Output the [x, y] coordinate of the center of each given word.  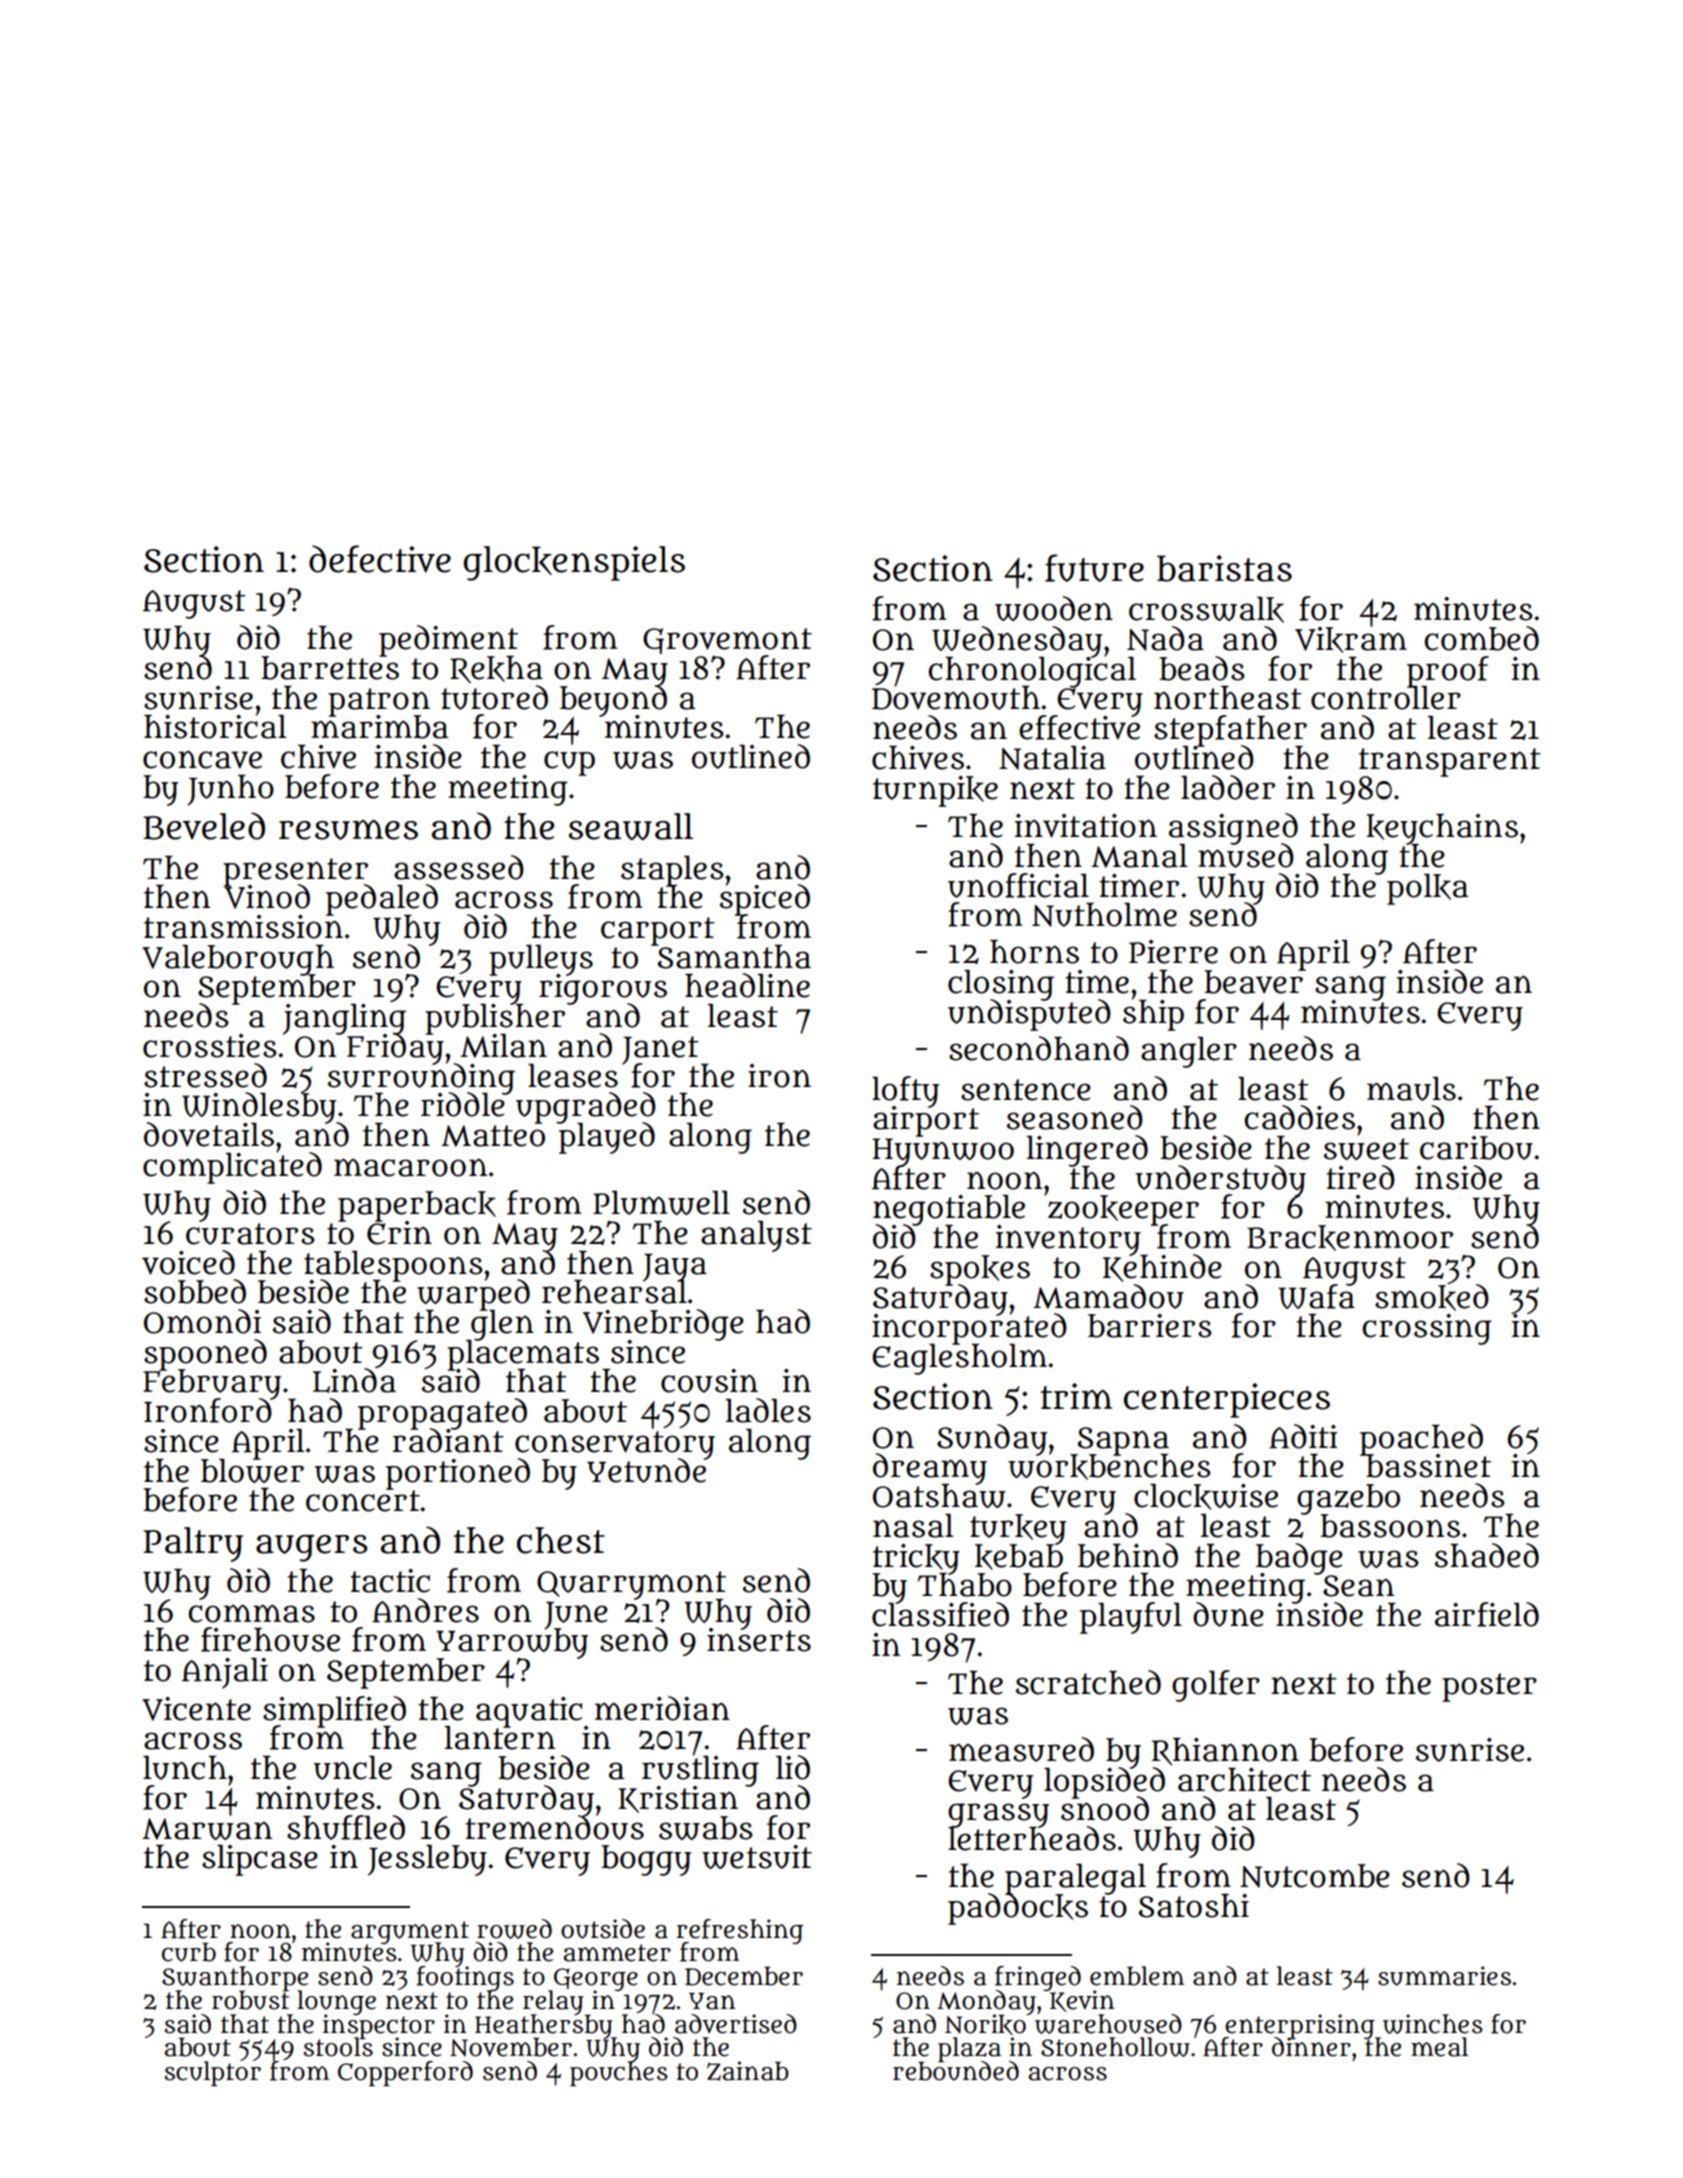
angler [1189, 1052]
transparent [1449, 762]
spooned [205, 1354]
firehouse [270, 1639]
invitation [1085, 825]
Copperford [405, 2073]
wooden [1054, 608]
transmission [243, 927]
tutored [494, 697]
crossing [1427, 1329]
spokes [980, 1269]
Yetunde [648, 1470]
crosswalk [1206, 610]
